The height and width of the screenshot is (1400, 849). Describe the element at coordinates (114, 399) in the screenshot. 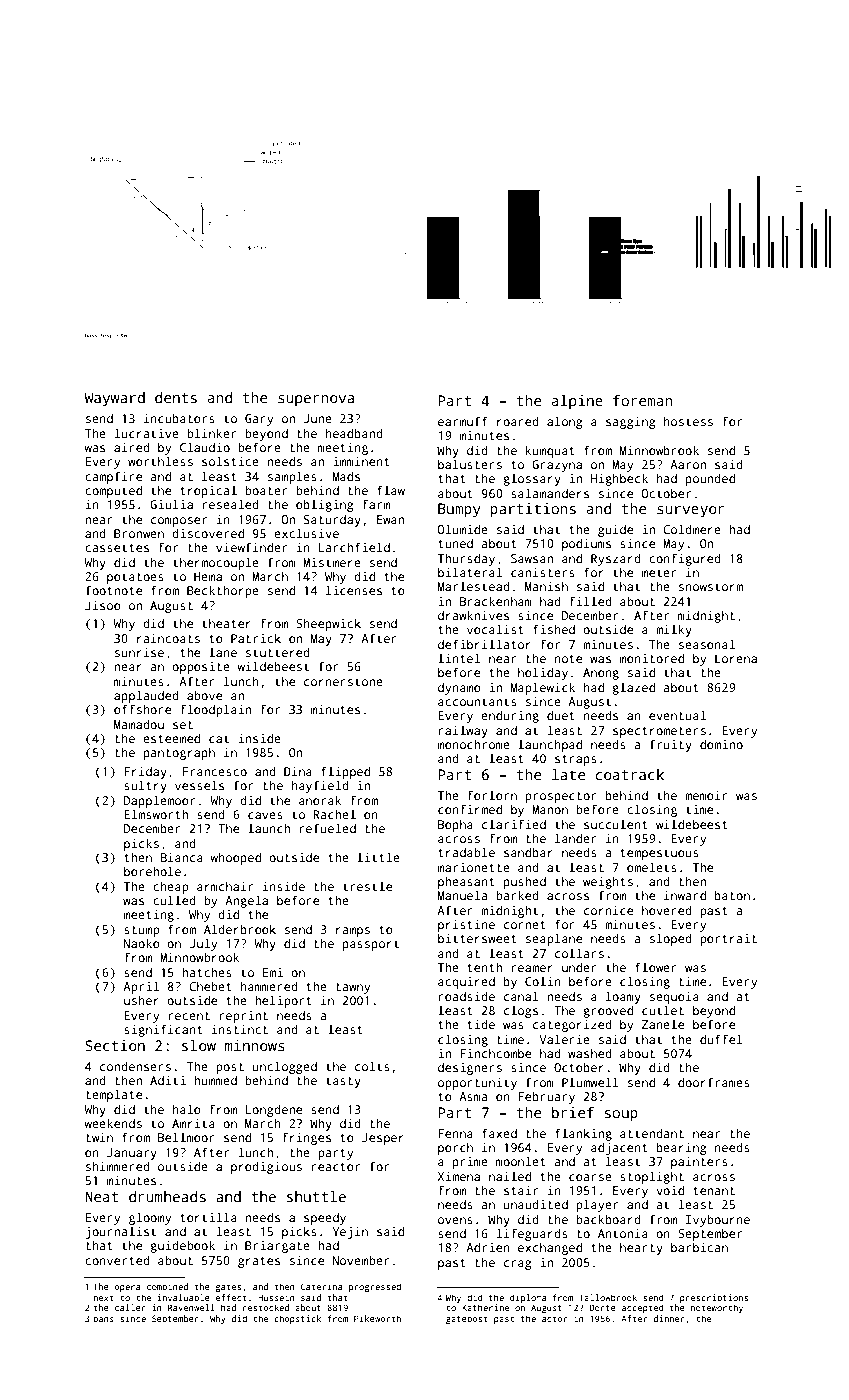

I see `Wayward` at that location.
